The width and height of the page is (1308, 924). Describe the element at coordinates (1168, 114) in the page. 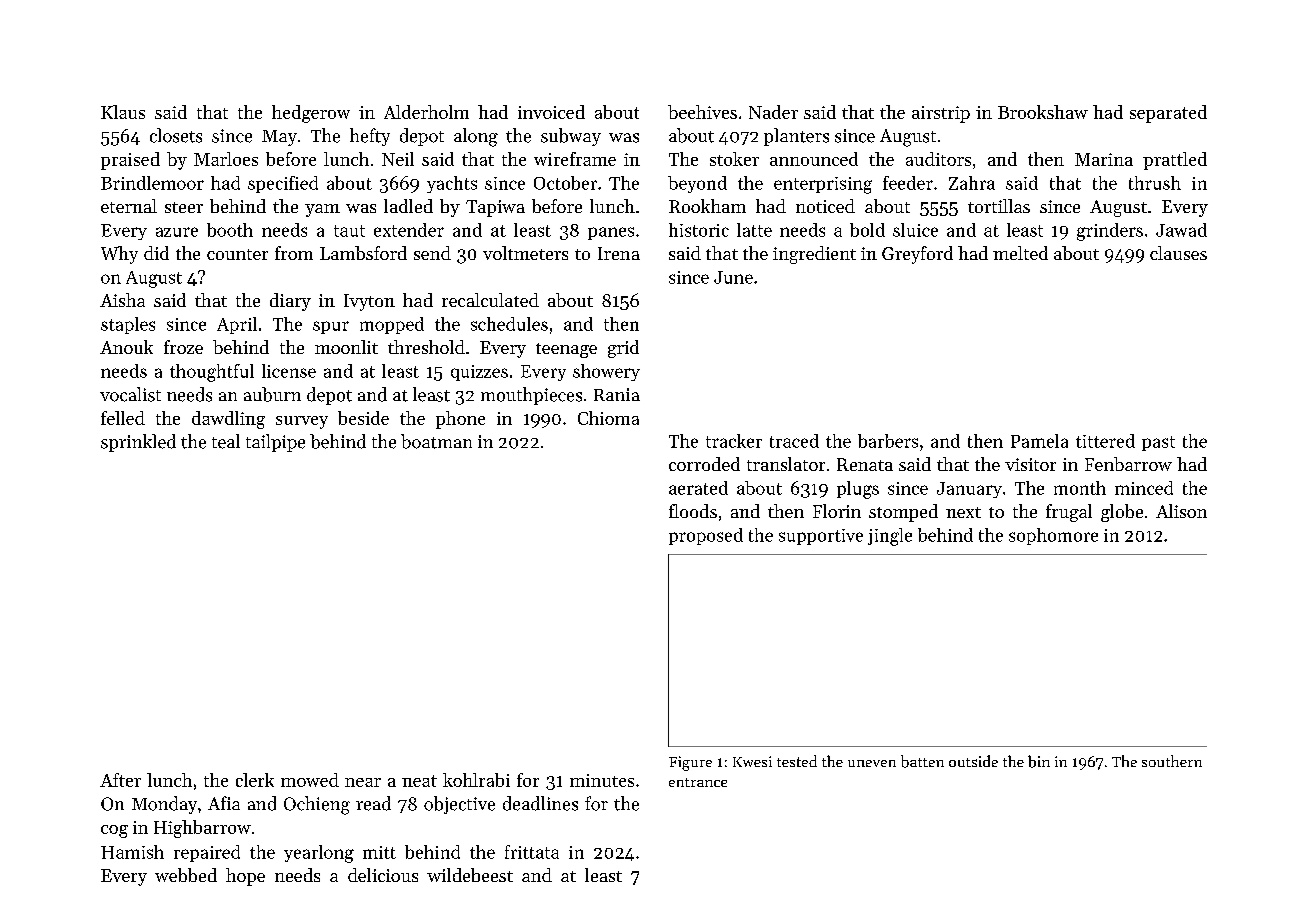

I see `separated` at that location.
